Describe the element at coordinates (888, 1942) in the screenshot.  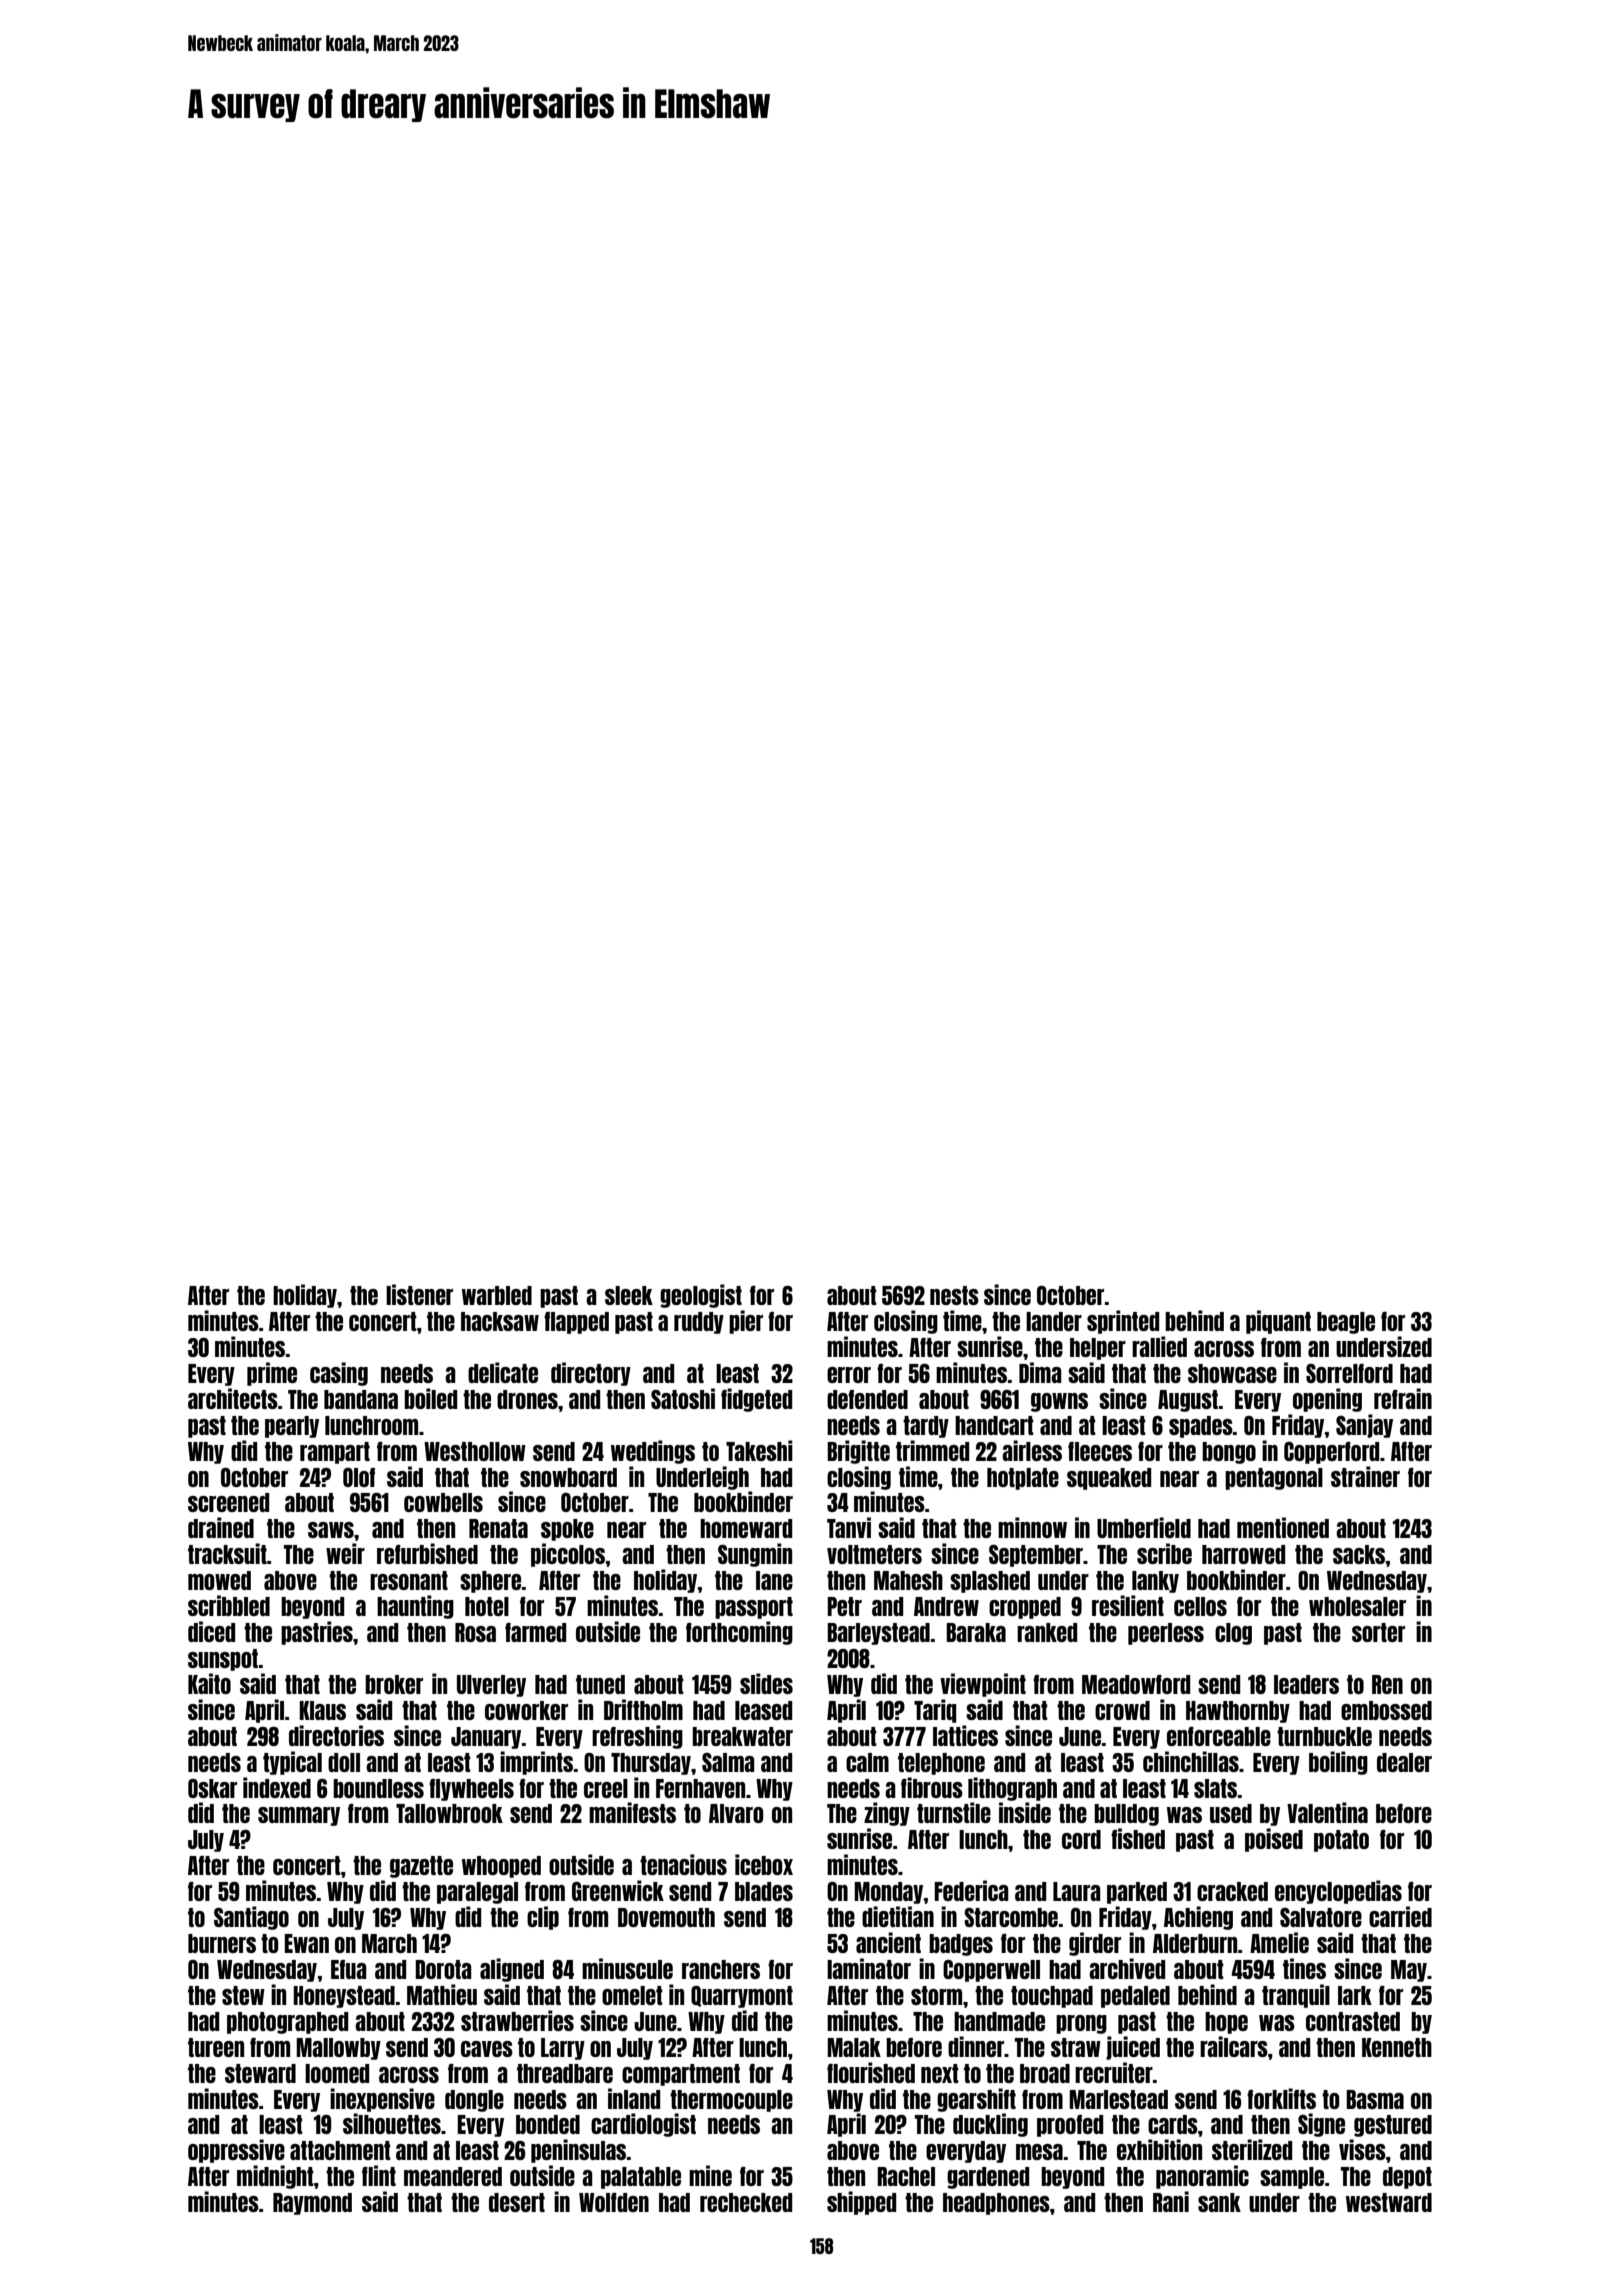
I see `ancient` at that location.
